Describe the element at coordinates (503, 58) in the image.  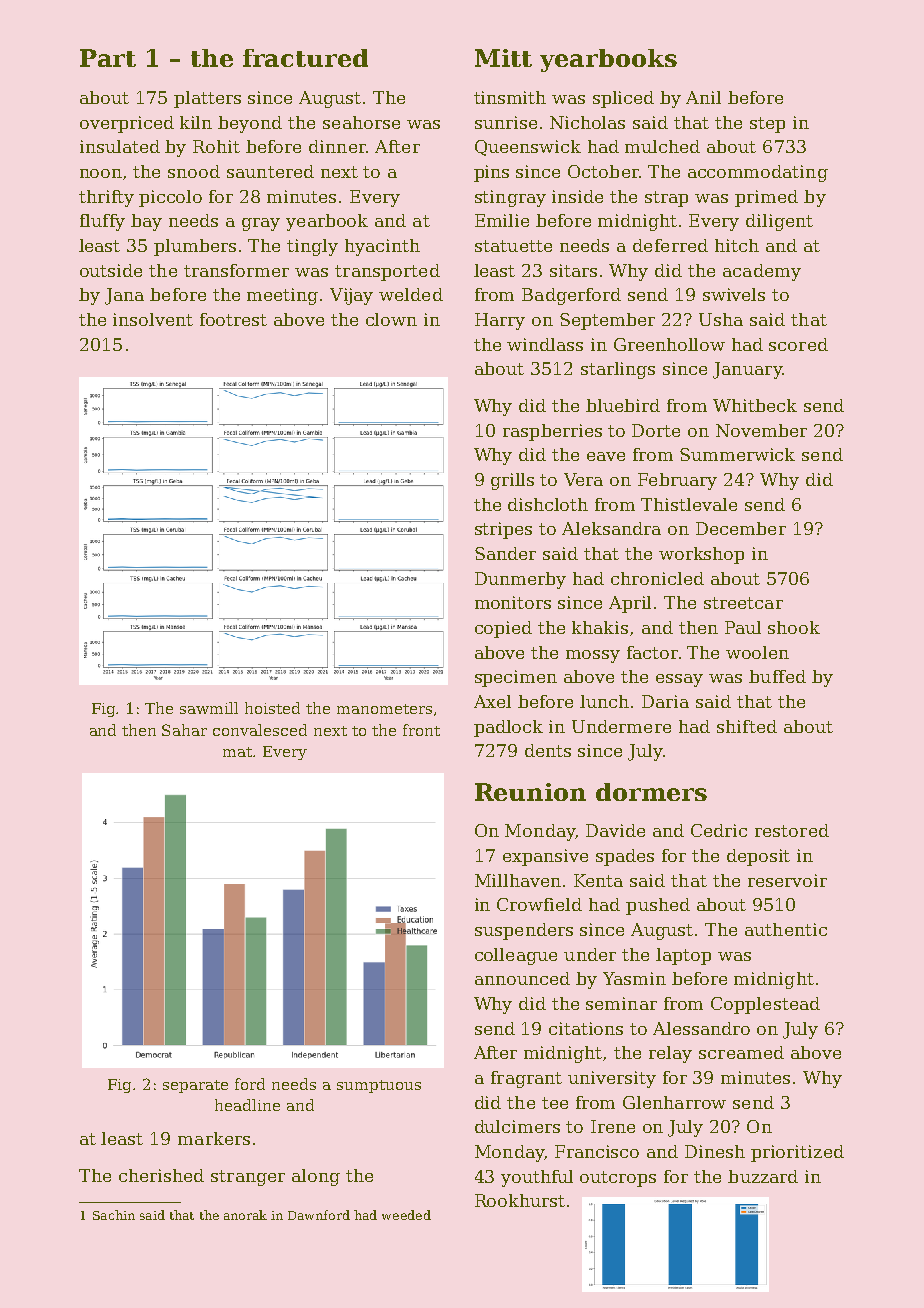
I see `Mitt` at that location.
